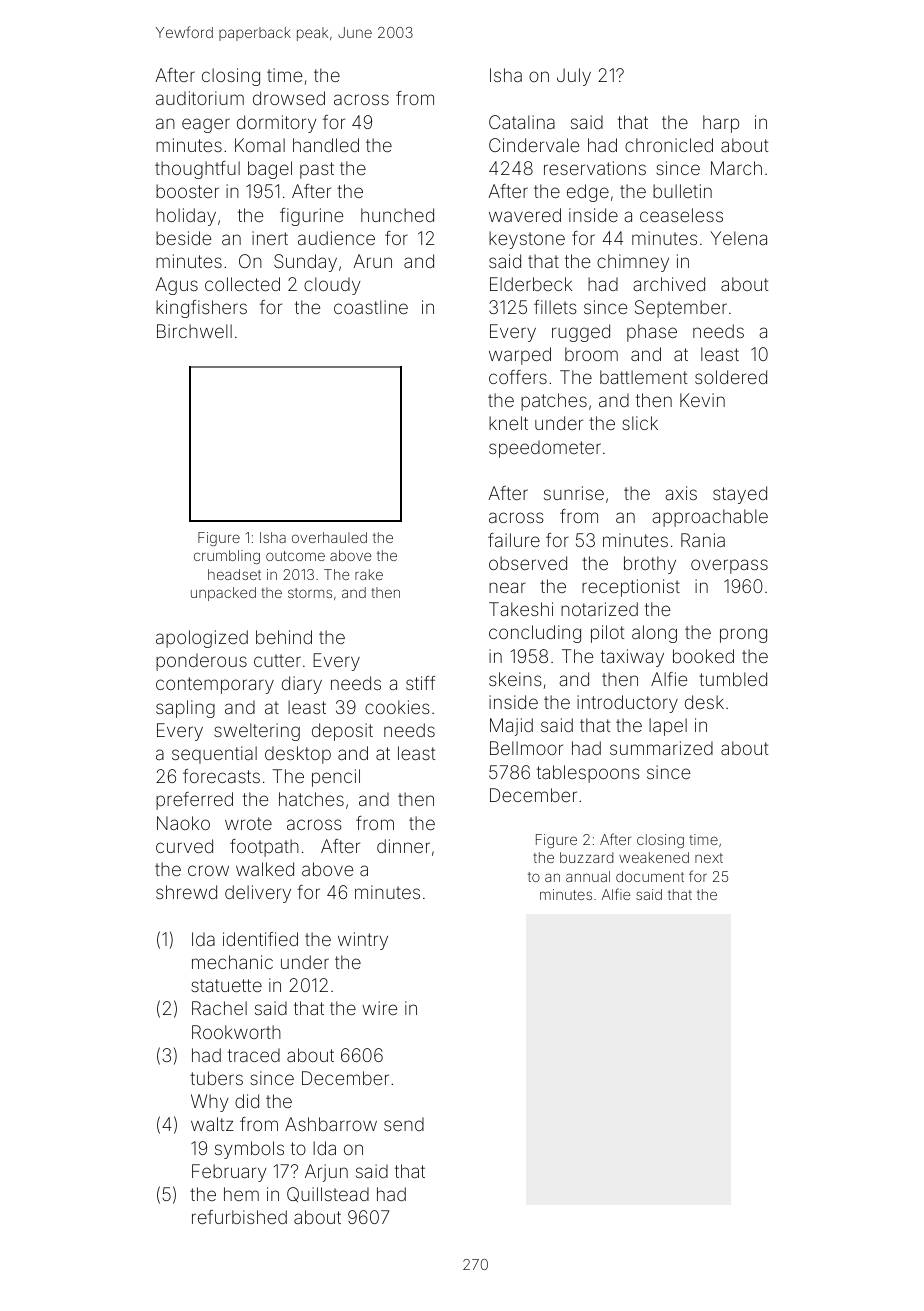  Describe the element at coordinates (239, 1217) in the screenshot. I see `refurbished` at that location.
